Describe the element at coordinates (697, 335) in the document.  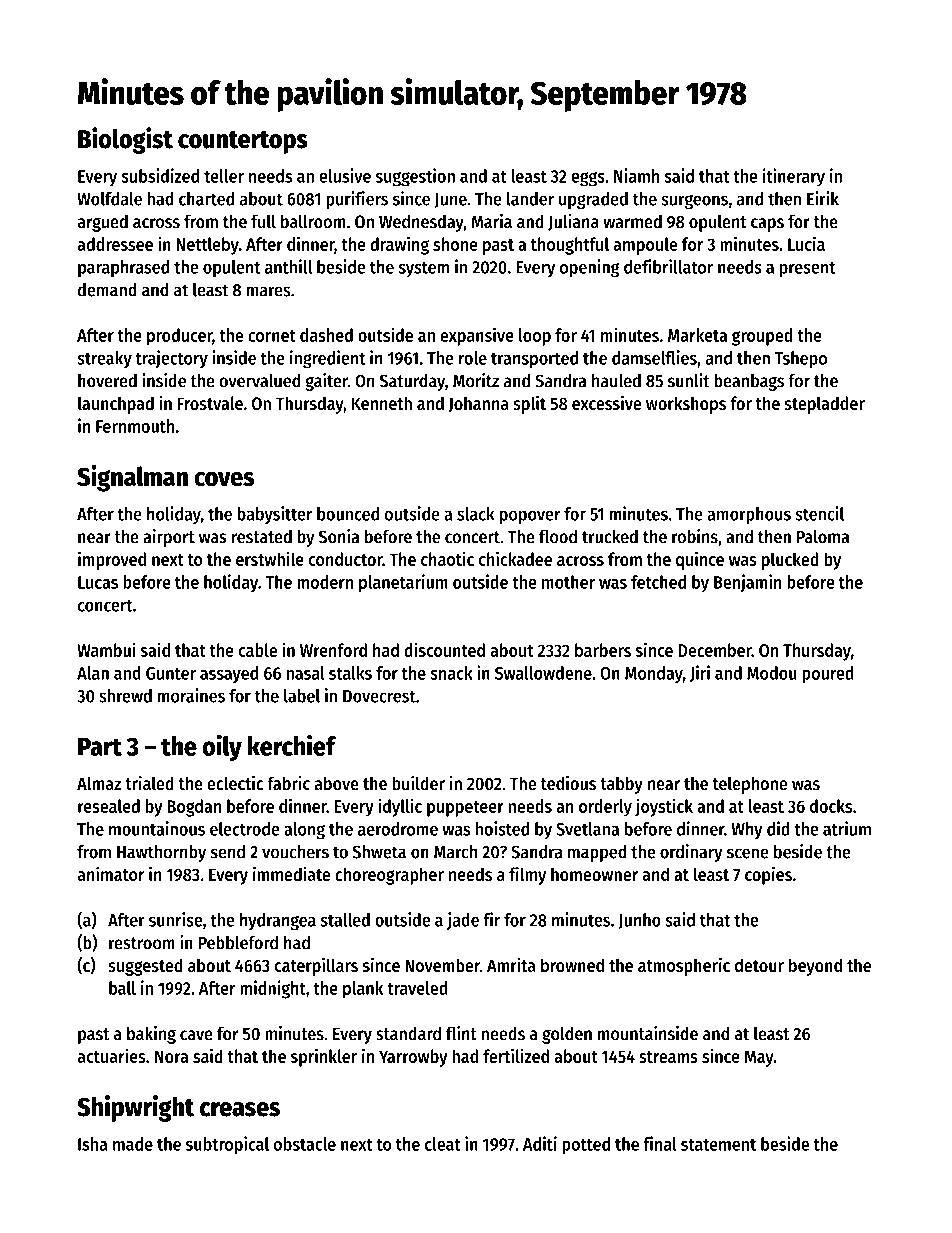
I see `Marketa` at that location.
